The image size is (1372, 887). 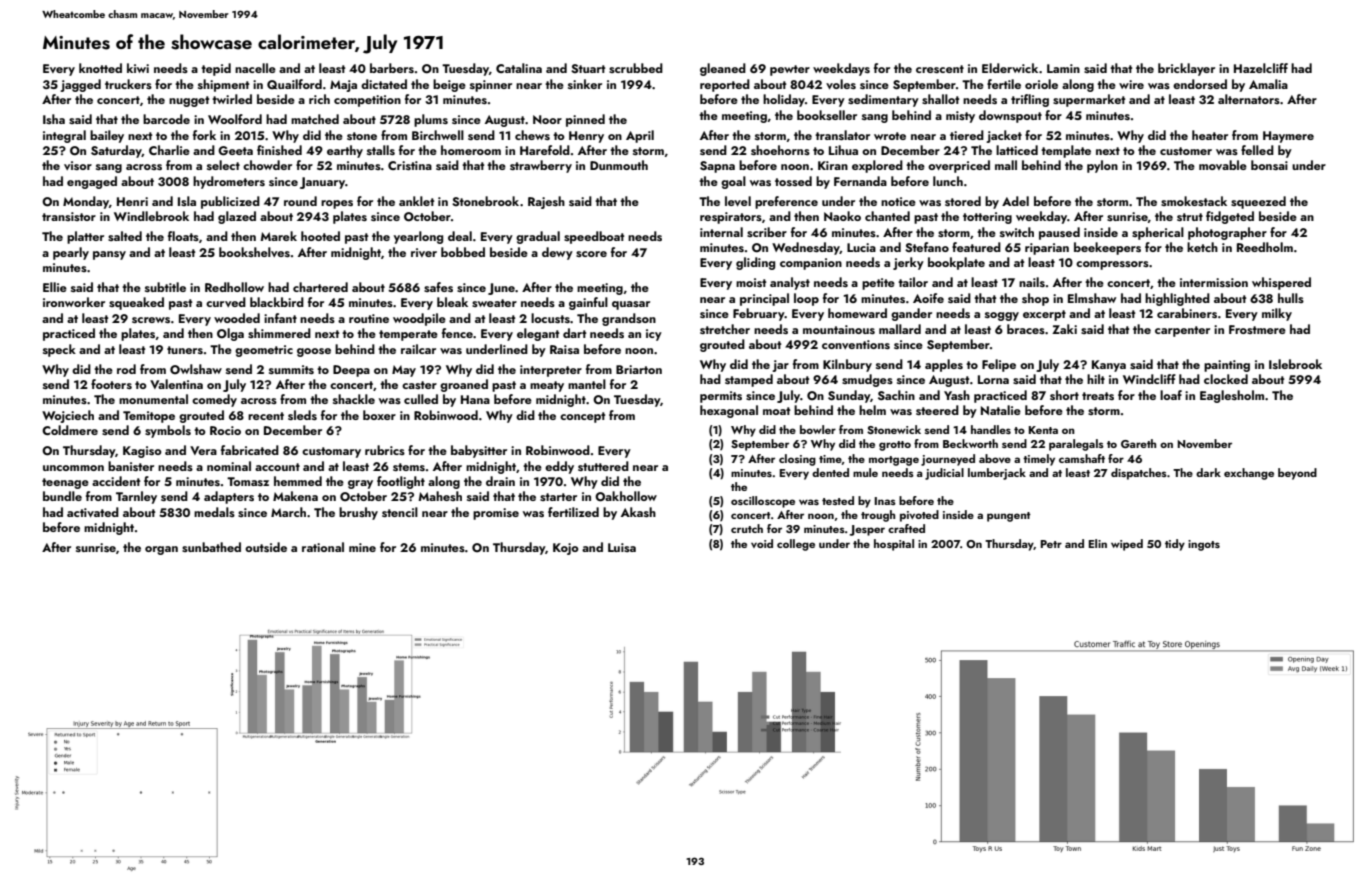 What do you see at coordinates (636, 68) in the screenshot?
I see `scrubbed` at bounding box center [636, 68].
